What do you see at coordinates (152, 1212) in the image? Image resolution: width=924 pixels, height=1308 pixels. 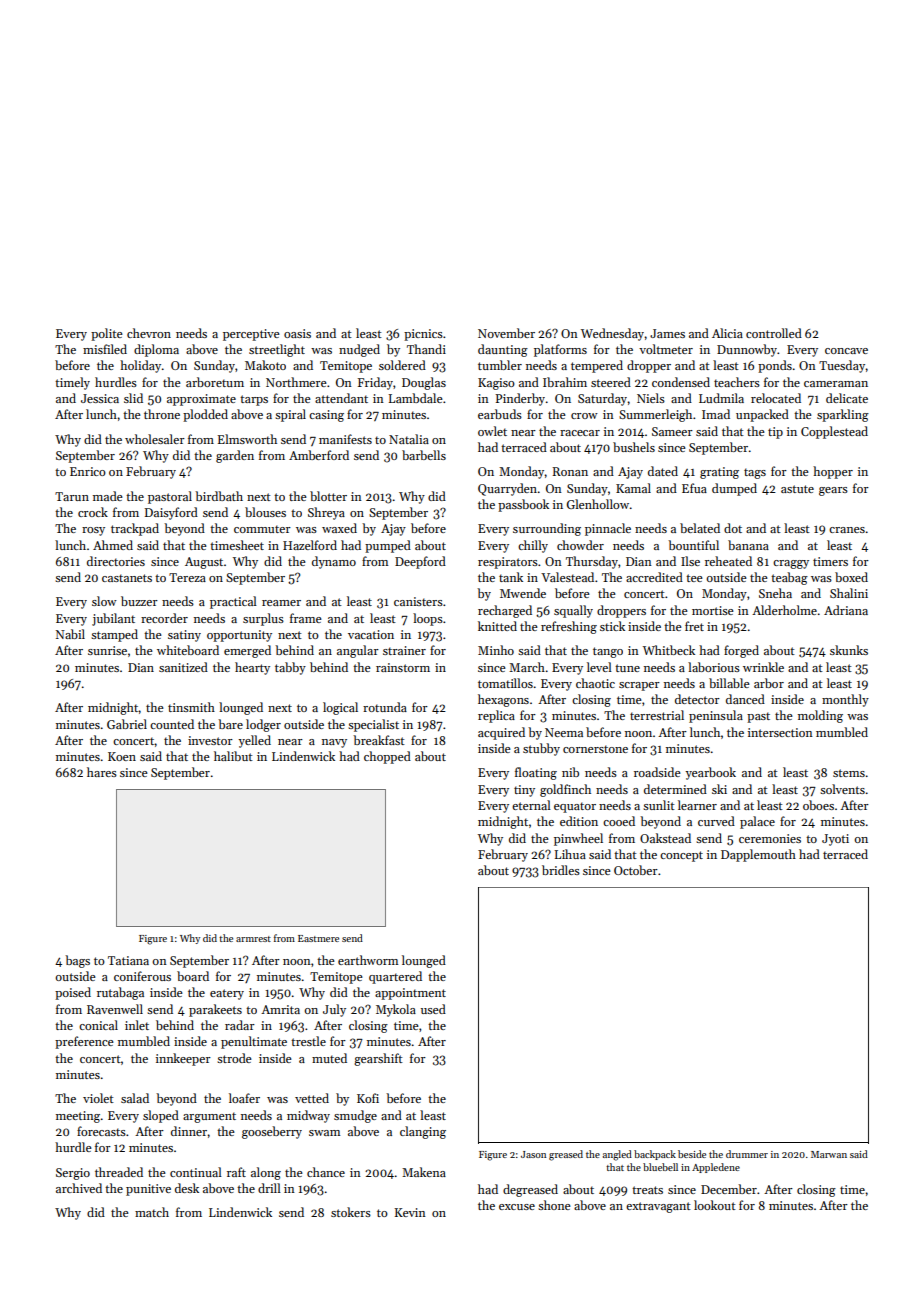 I see `match` at bounding box center [152, 1212].
